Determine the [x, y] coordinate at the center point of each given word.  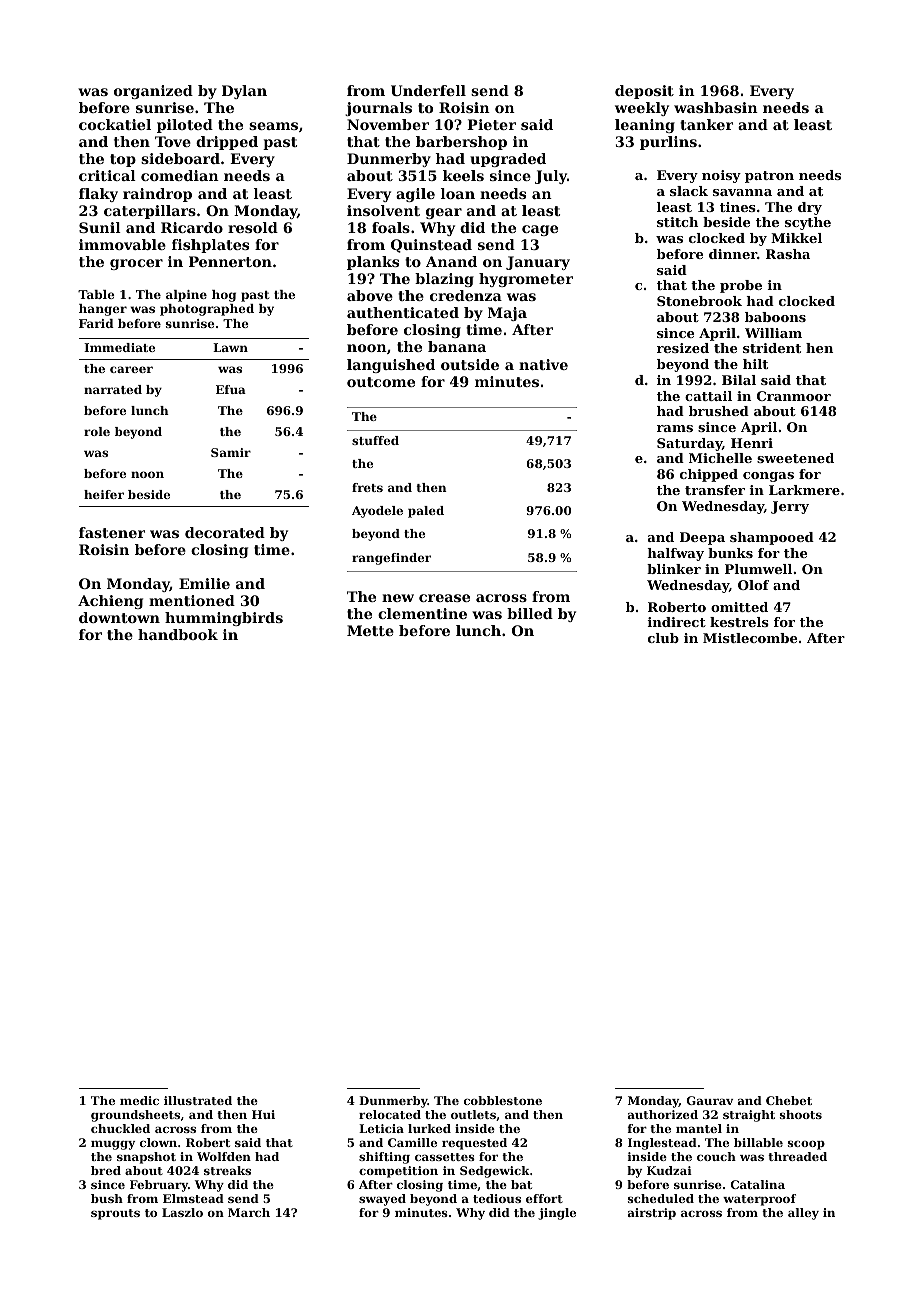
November [388, 124]
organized [153, 92]
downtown [119, 617]
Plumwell [758, 569]
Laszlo [182, 1212]
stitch [677, 222]
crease [444, 598]
